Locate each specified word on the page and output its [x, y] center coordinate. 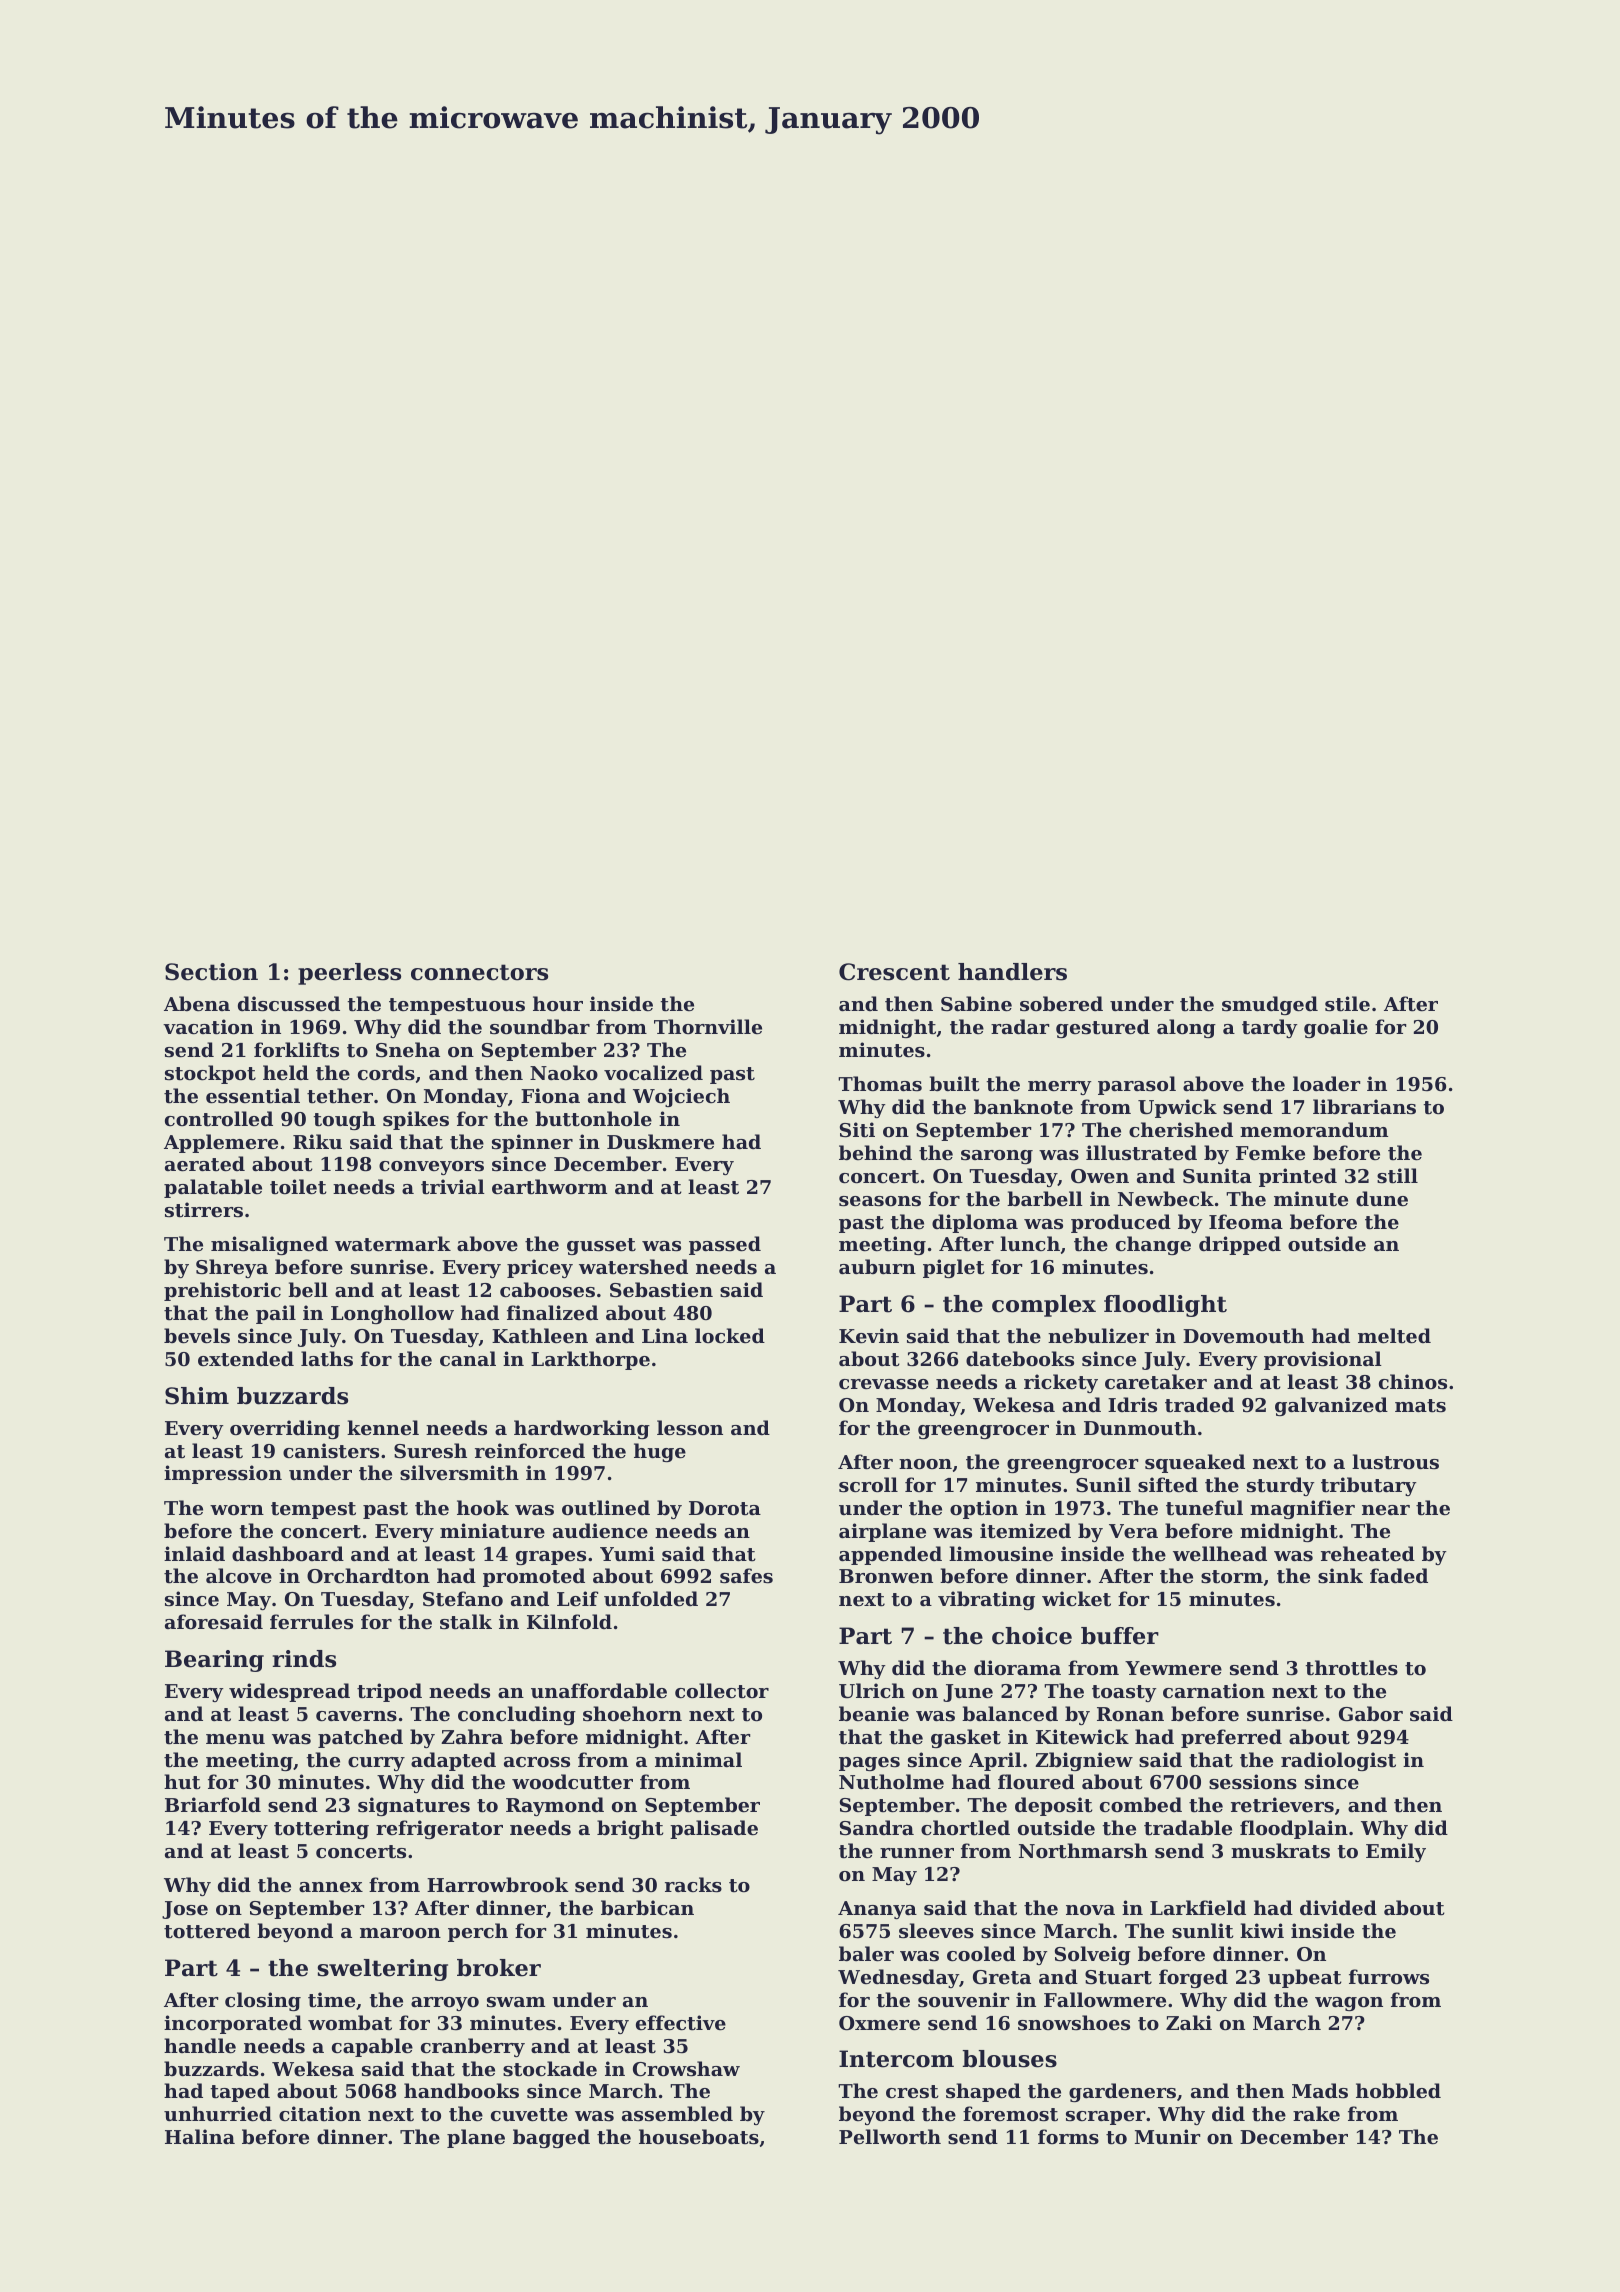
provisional [1323, 1360]
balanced [1010, 1713]
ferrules [311, 1622]
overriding [285, 1429]
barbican [647, 1907]
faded [1399, 1575]
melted [1394, 1335]
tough [344, 1120]
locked [730, 1335]
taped [240, 2092]
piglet [954, 1268]
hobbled [1398, 2090]
